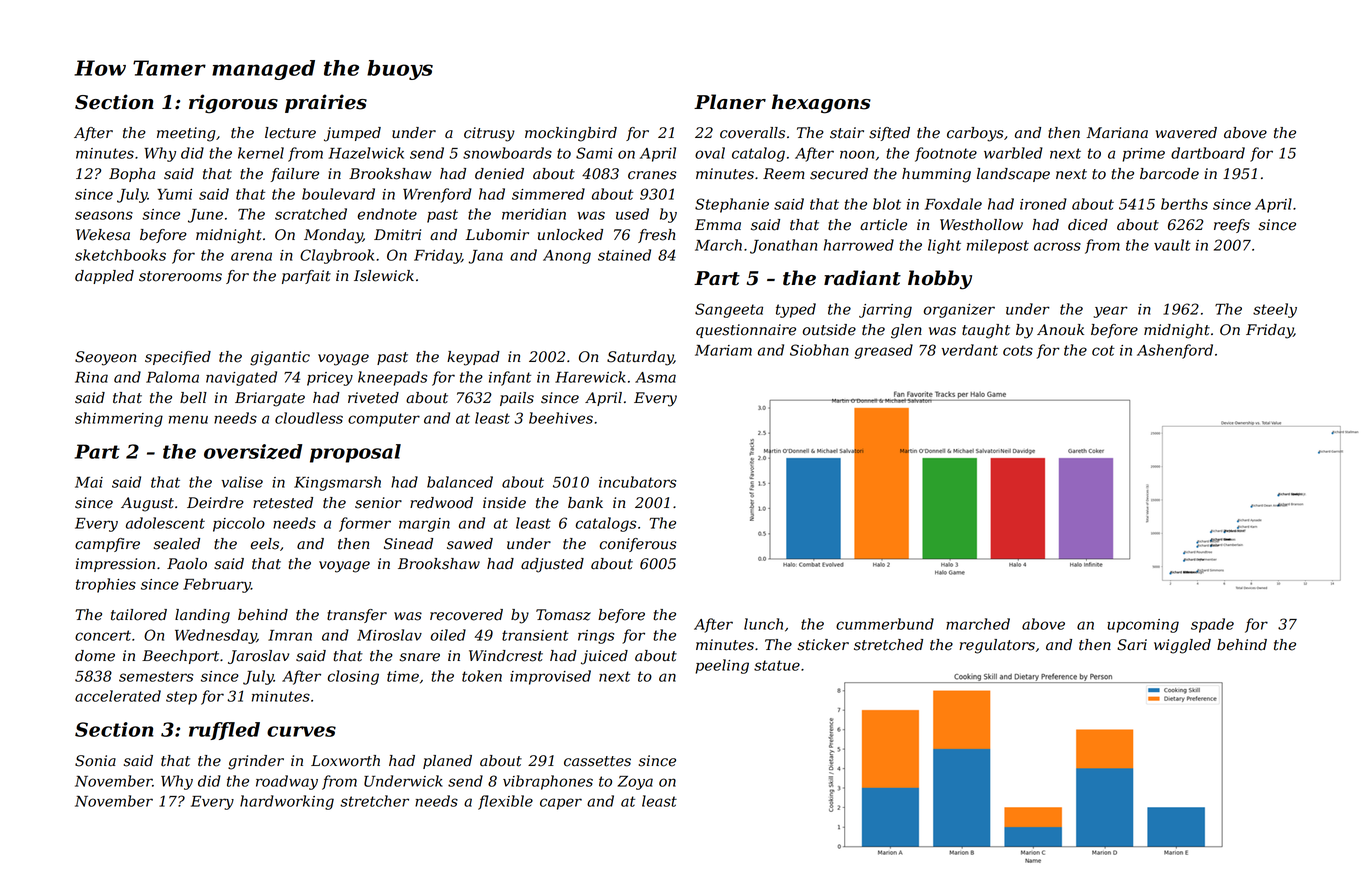 This screenshot has height=887, width=1372. What do you see at coordinates (1186, 133) in the screenshot?
I see `wavered` at bounding box center [1186, 133].
